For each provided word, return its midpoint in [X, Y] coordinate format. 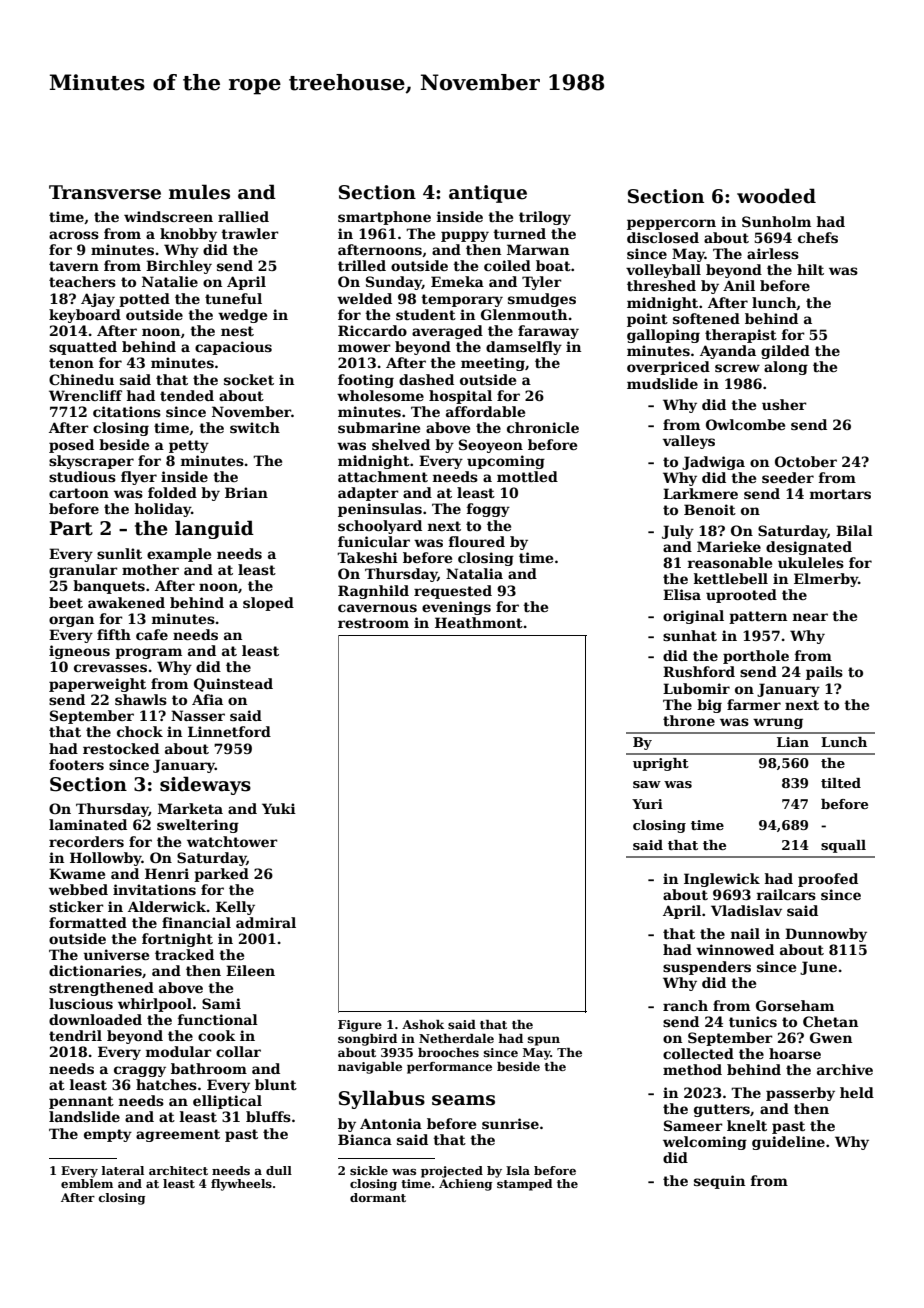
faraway [548, 332]
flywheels [241, 1185]
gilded [785, 352]
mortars [840, 494]
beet [66, 602]
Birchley [179, 267]
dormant [378, 1197]
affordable [485, 411]
